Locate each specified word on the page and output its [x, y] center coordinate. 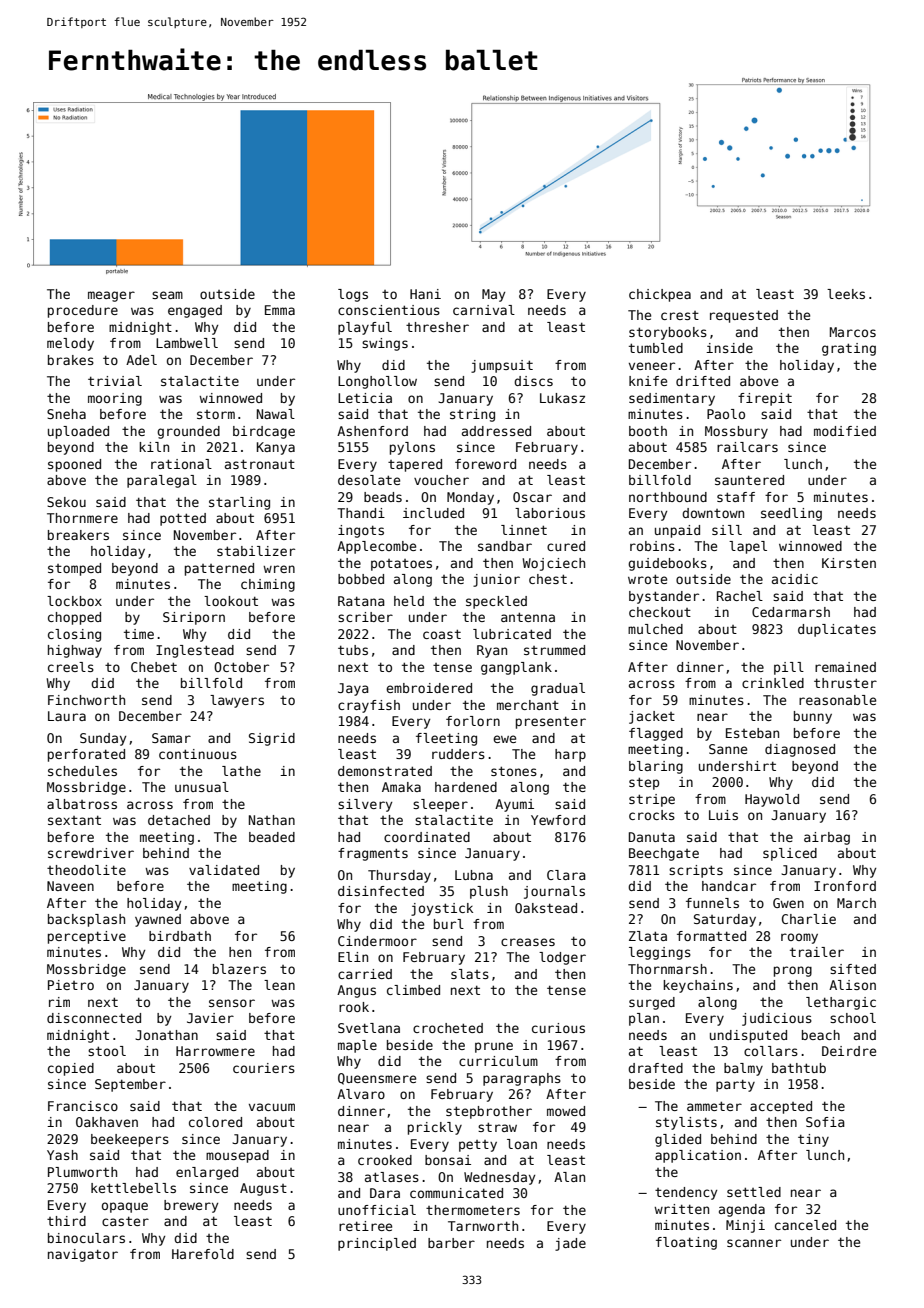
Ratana [361, 601]
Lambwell [187, 343]
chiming [268, 585]
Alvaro [361, 1094]
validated [224, 870]
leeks [846, 294]
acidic [795, 579]
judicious [777, 1019]
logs [353, 295]
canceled [805, 1225]
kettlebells [133, 1188]
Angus [356, 991]
